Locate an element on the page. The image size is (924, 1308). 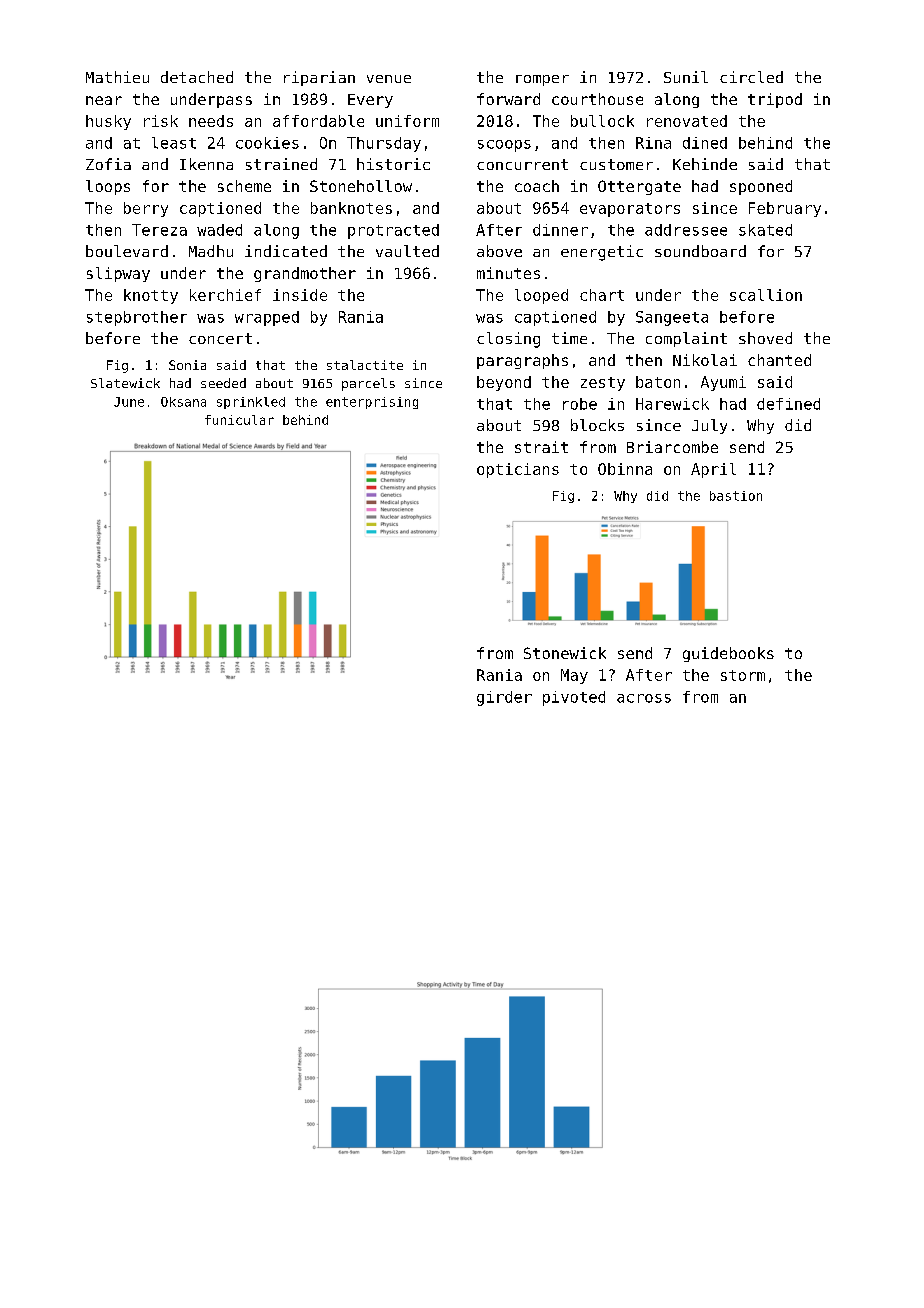
skated is located at coordinates (765, 230).
